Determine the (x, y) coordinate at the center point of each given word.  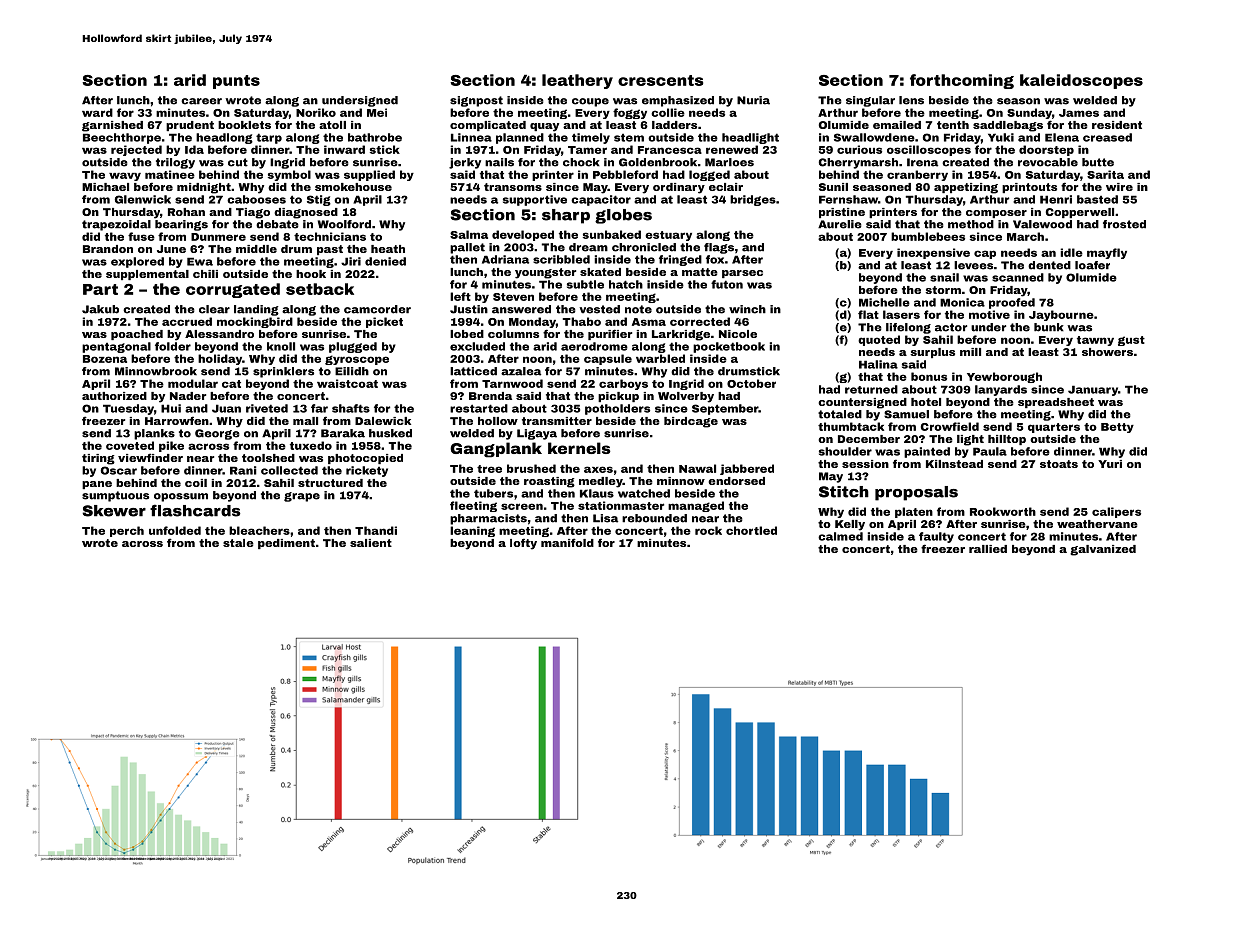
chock (581, 162)
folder (173, 346)
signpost (476, 101)
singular (870, 101)
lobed (467, 334)
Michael (105, 187)
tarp (269, 138)
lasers (901, 314)
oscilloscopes (929, 150)
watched (644, 493)
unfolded (175, 530)
